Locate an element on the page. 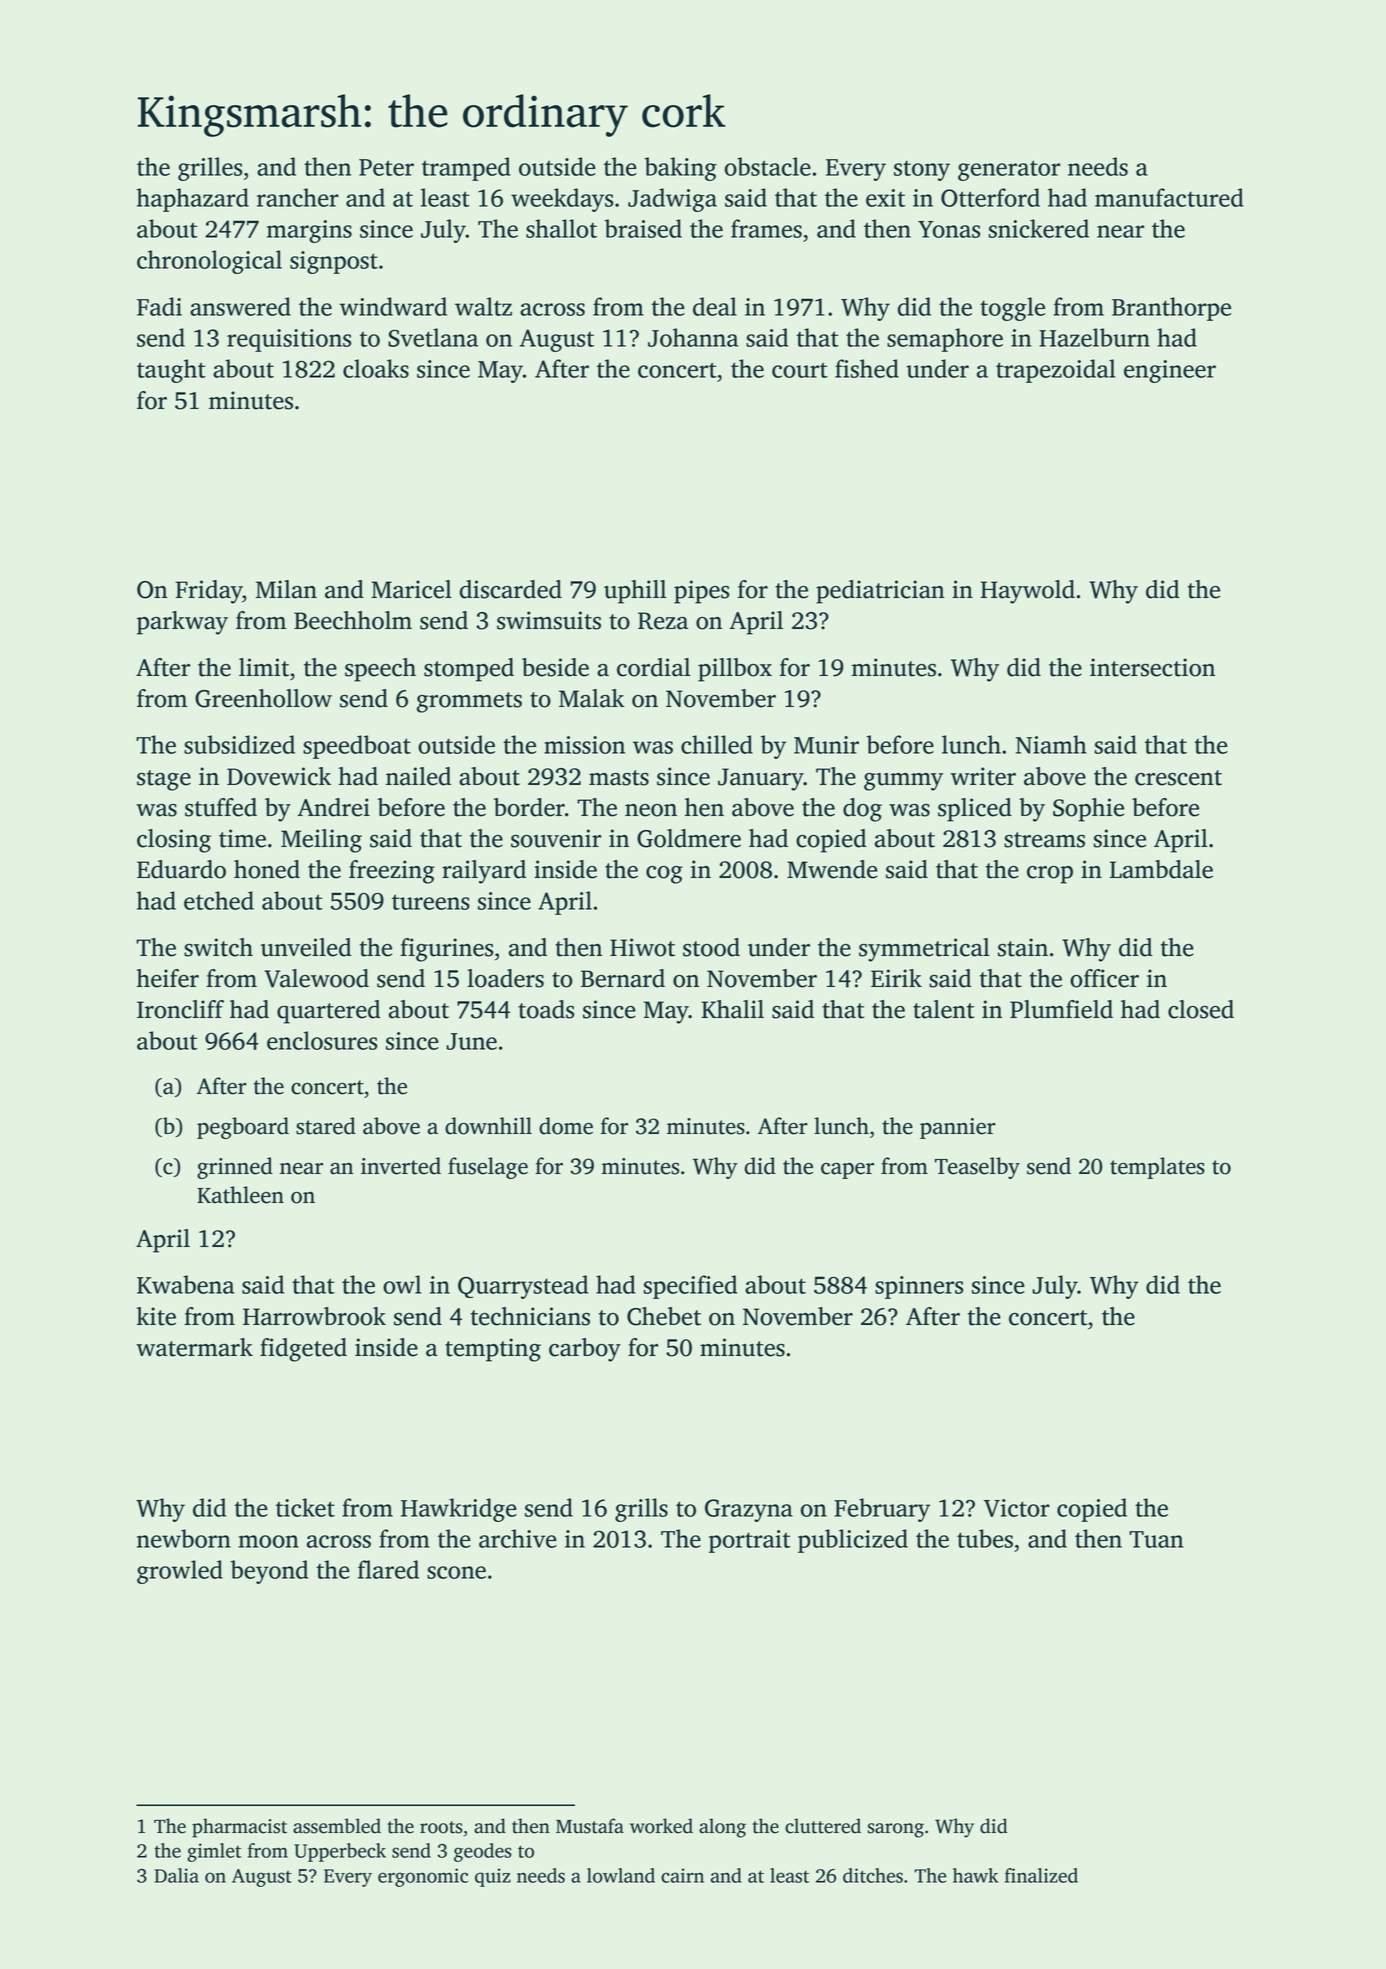  Quarrystead is located at coordinates (523, 1287).
